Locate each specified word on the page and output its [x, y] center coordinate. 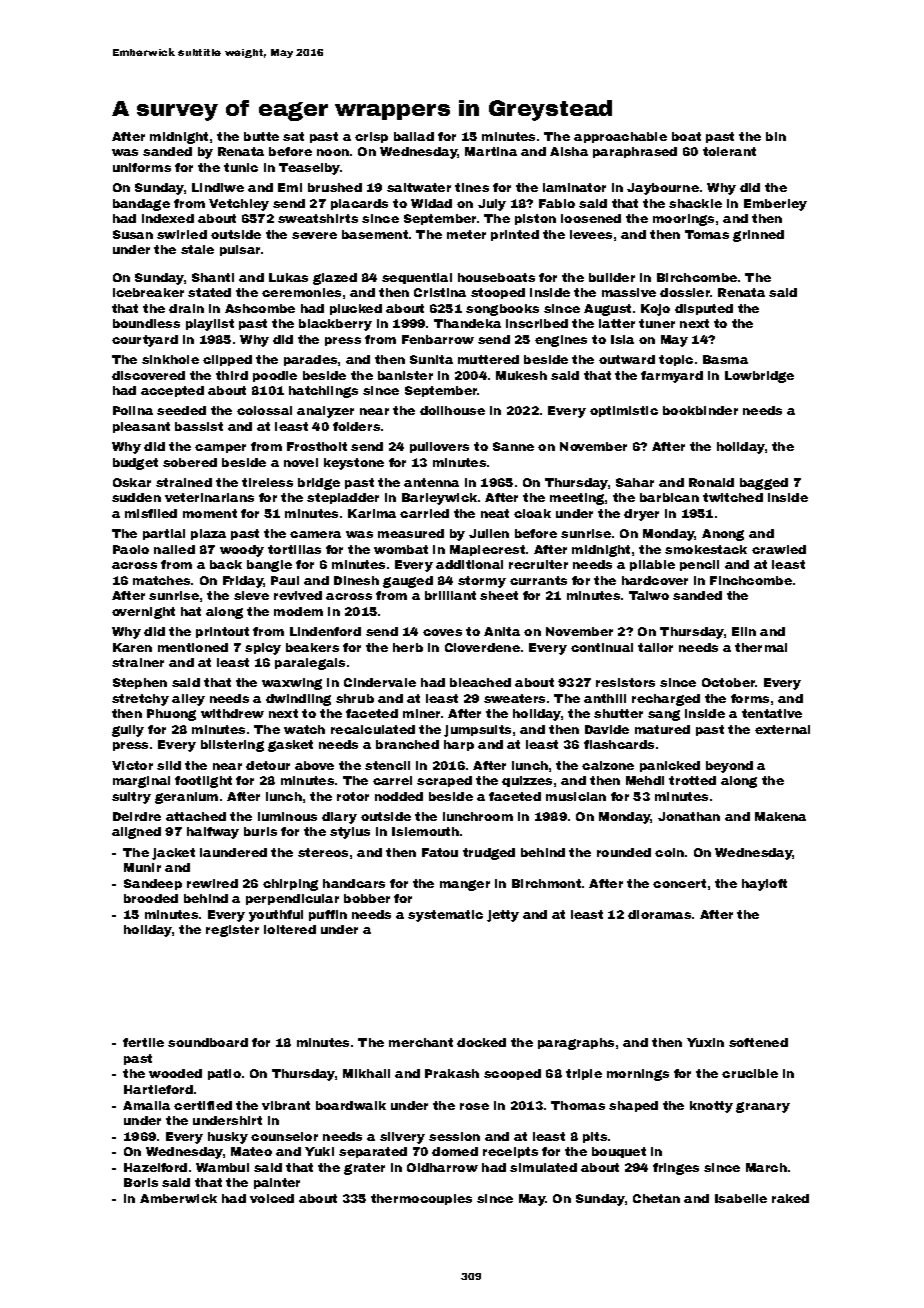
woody [242, 551]
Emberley [775, 205]
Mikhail [366, 1073]
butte [261, 136]
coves [442, 632]
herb [408, 647]
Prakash [452, 1073]
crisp [371, 137]
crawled [779, 549]
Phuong [171, 715]
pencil [699, 565]
